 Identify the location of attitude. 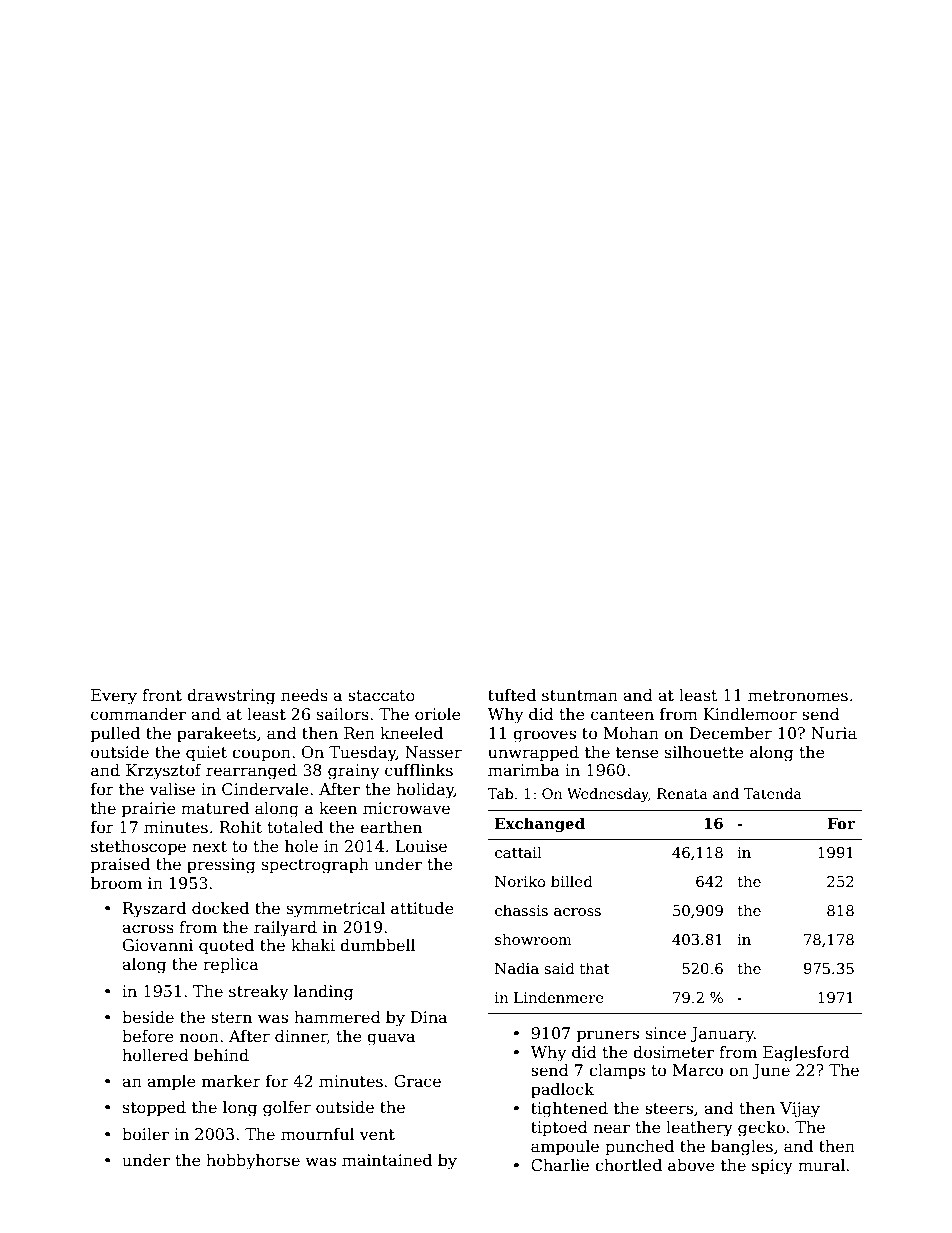
(422, 908).
